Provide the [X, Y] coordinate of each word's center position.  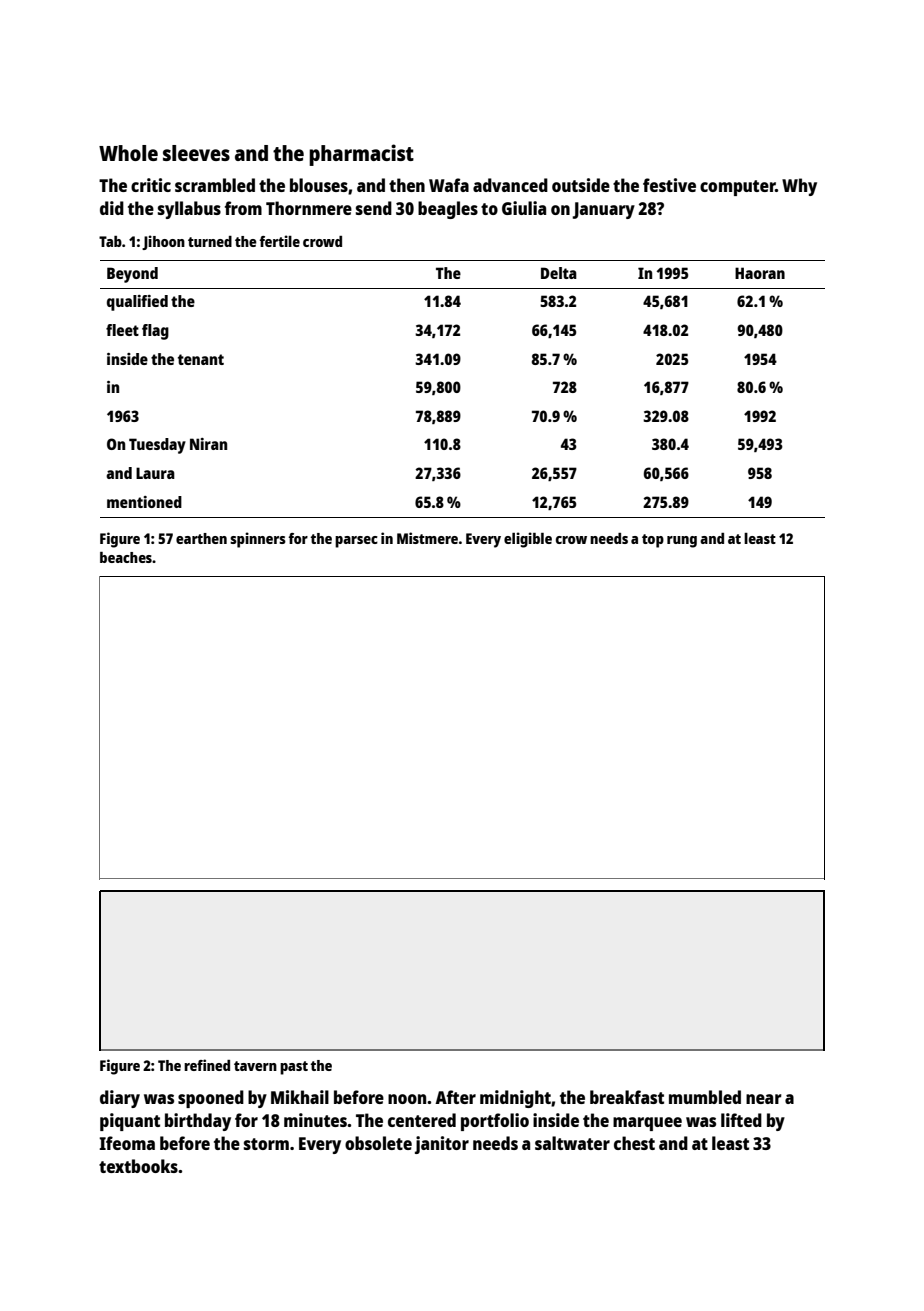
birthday [198, 1122]
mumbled [705, 1097]
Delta [559, 273]
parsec [356, 542]
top [653, 541]
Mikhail [300, 1097]
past [294, 1068]
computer [737, 188]
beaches [126, 557]
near [764, 1099]
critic [151, 185]
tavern [255, 1066]
